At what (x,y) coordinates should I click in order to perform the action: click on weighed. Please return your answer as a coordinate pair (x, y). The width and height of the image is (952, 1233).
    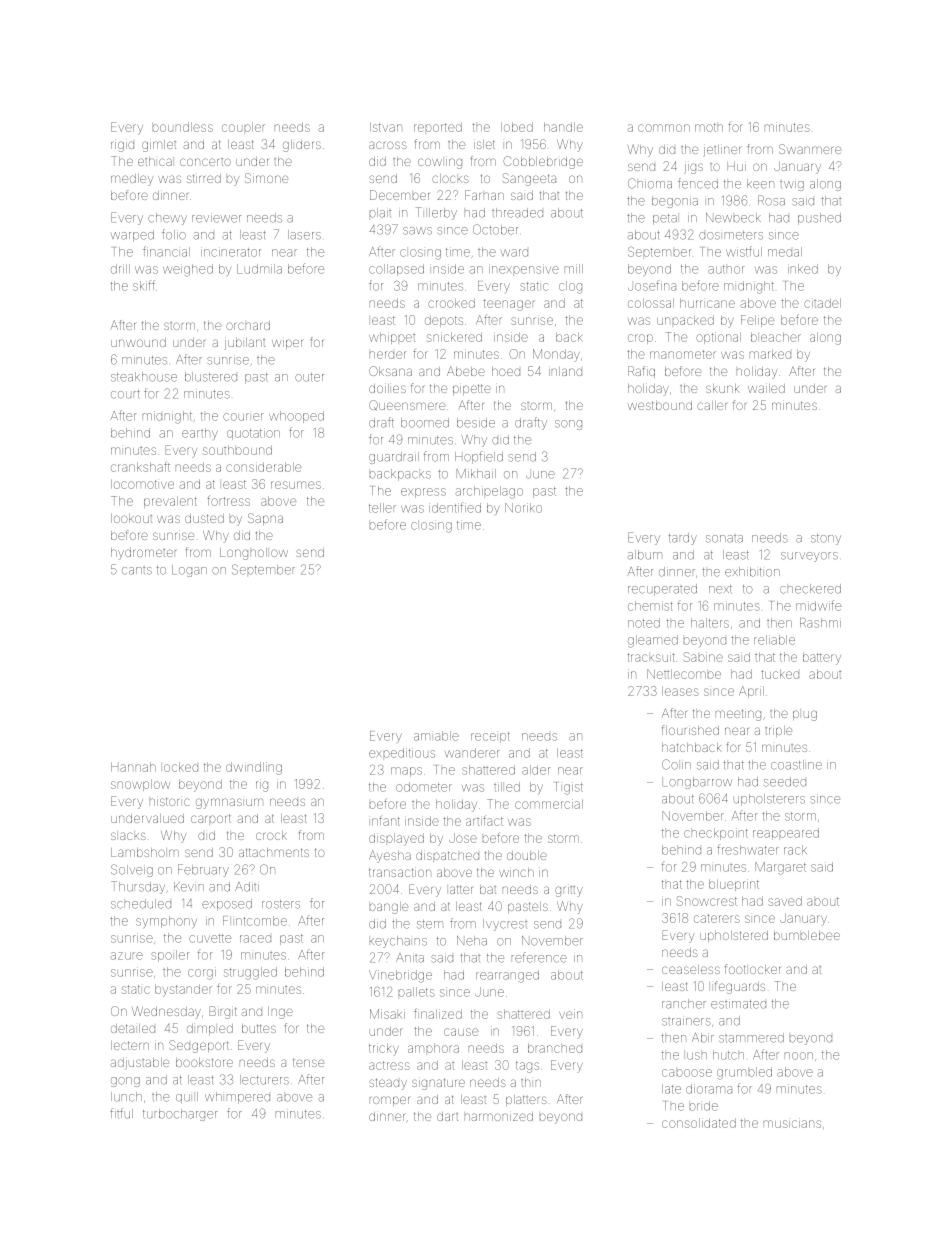
    Looking at the image, I should click on (188, 270).
